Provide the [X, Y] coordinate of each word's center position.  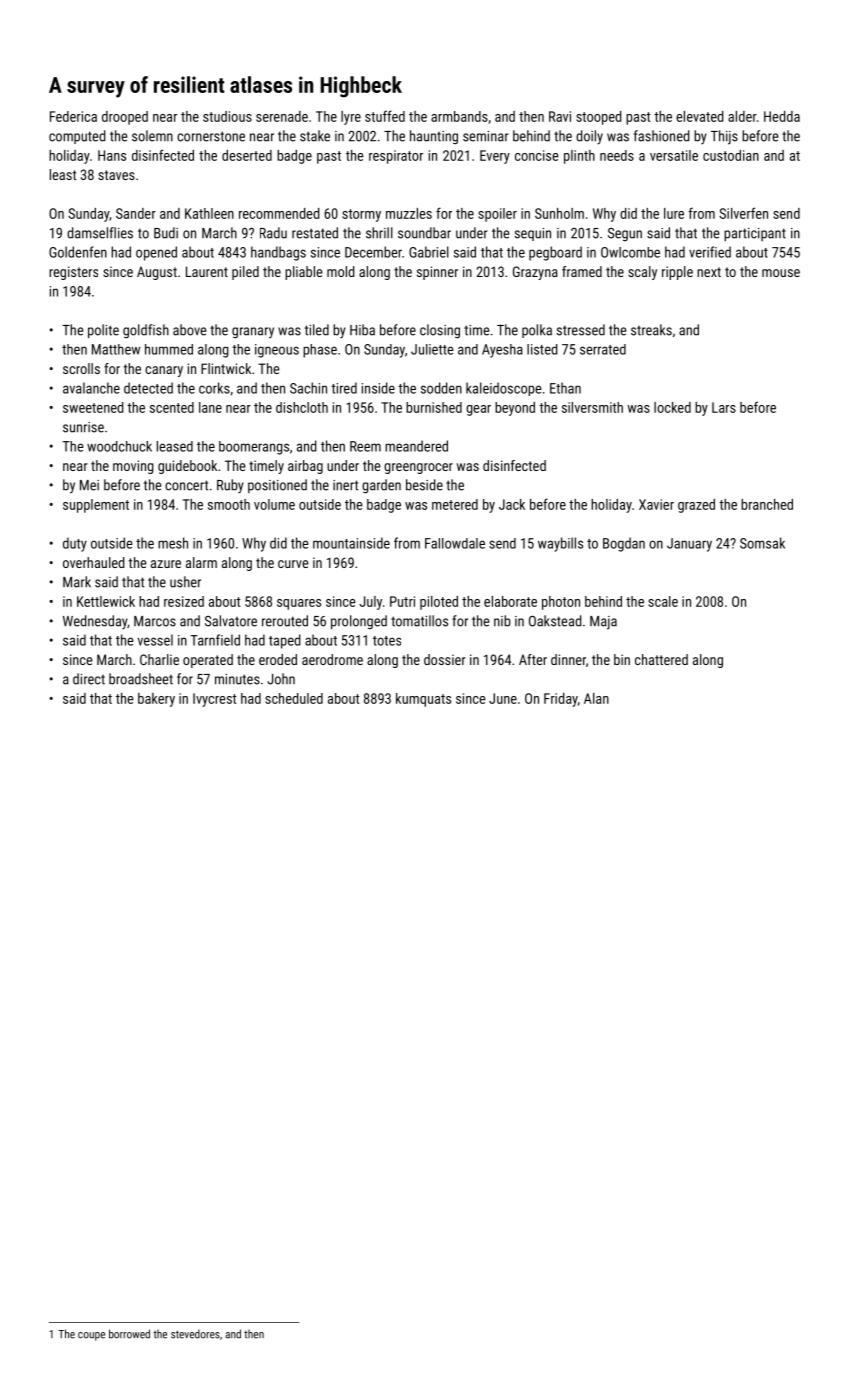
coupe [91, 1336]
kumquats [423, 700]
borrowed [129, 1334]
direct [89, 679]
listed [542, 349]
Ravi [560, 116]
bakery [156, 700]
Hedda [782, 116]
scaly [642, 273]
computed [77, 137]
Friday [561, 700]
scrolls [81, 368]
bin [622, 659]
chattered [661, 659]
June [503, 698]
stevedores [195, 1334]
